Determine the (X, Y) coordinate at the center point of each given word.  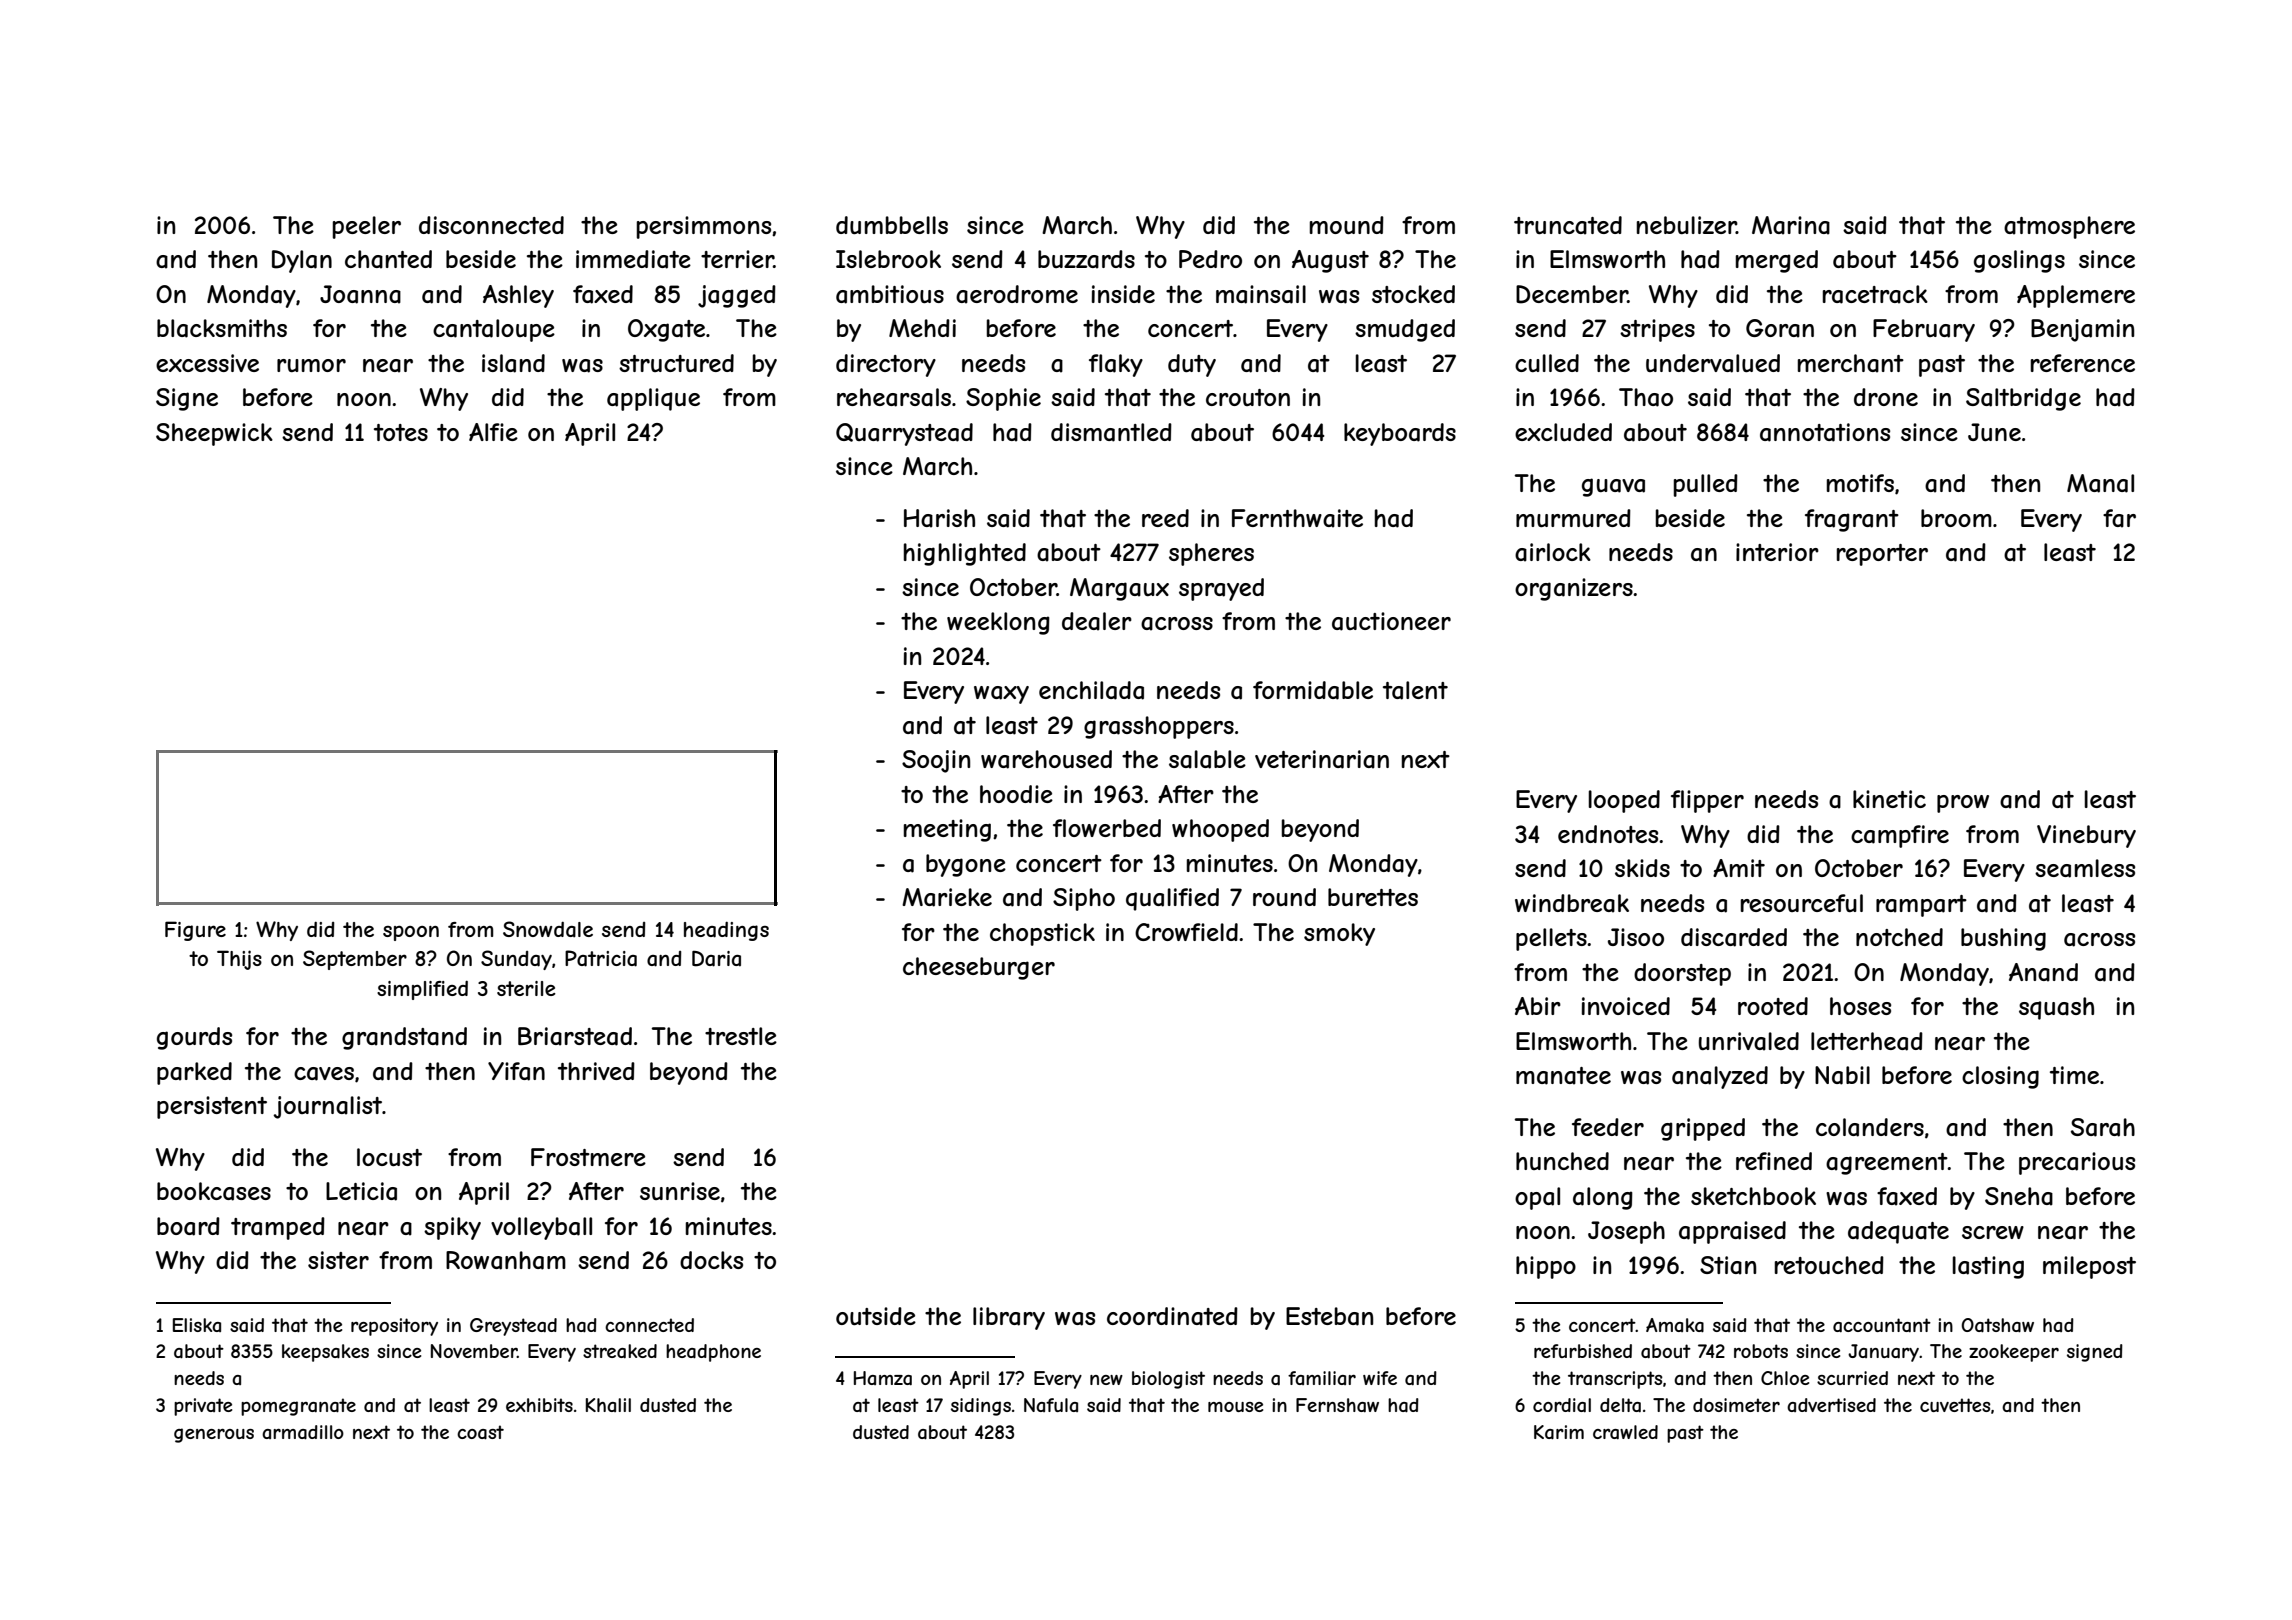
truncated (1568, 225)
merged (1777, 261)
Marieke (947, 897)
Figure (195, 931)
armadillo (303, 1432)
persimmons (704, 227)
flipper (1707, 801)
